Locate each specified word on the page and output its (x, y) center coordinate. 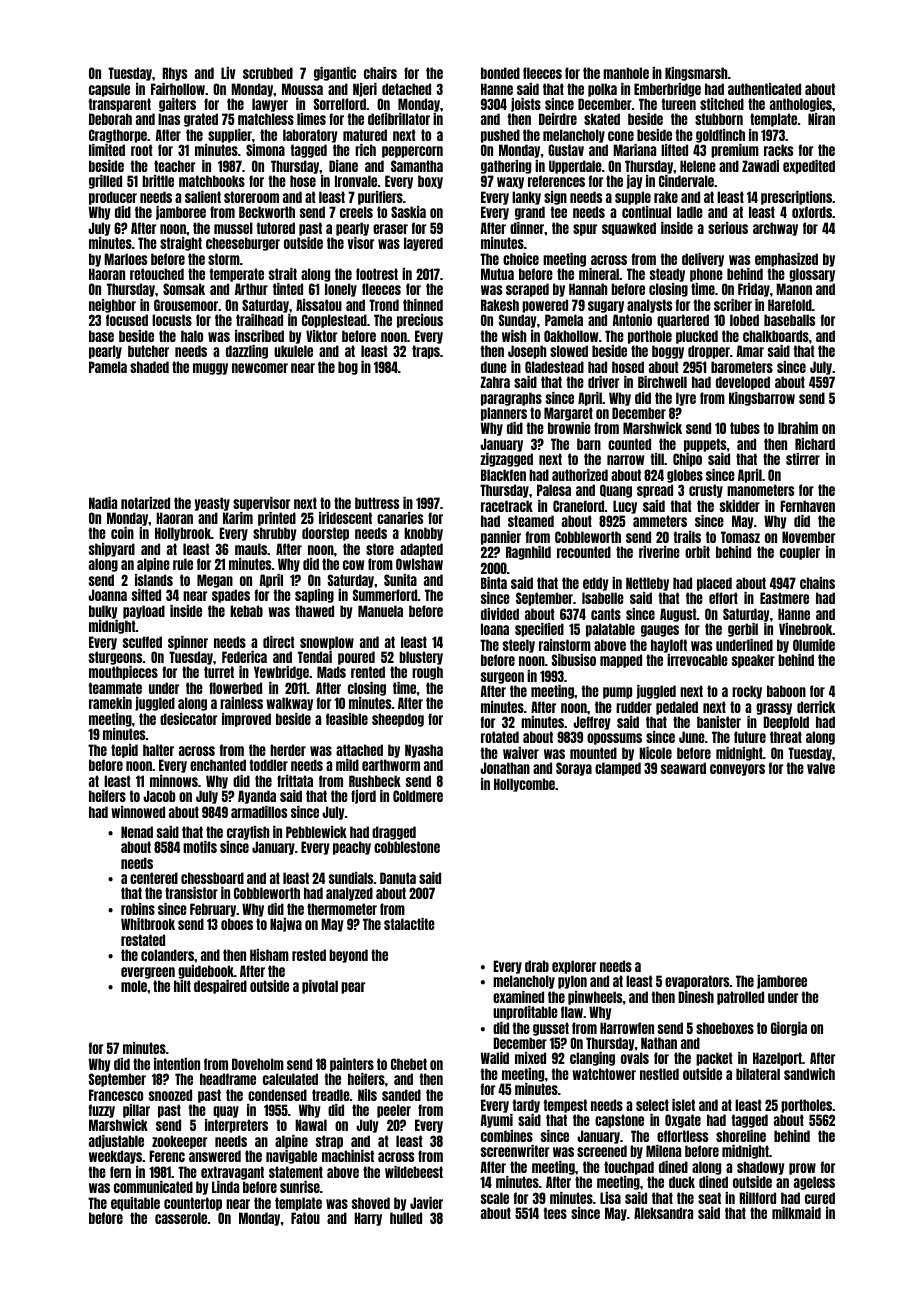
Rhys (174, 74)
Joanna (107, 595)
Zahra (495, 382)
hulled (406, 1218)
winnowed (138, 812)
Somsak (184, 289)
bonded (500, 73)
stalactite (409, 924)
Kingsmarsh (696, 74)
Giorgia (789, 1029)
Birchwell (662, 382)
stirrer (803, 459)
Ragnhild (528, 553)
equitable (135, 1204)
